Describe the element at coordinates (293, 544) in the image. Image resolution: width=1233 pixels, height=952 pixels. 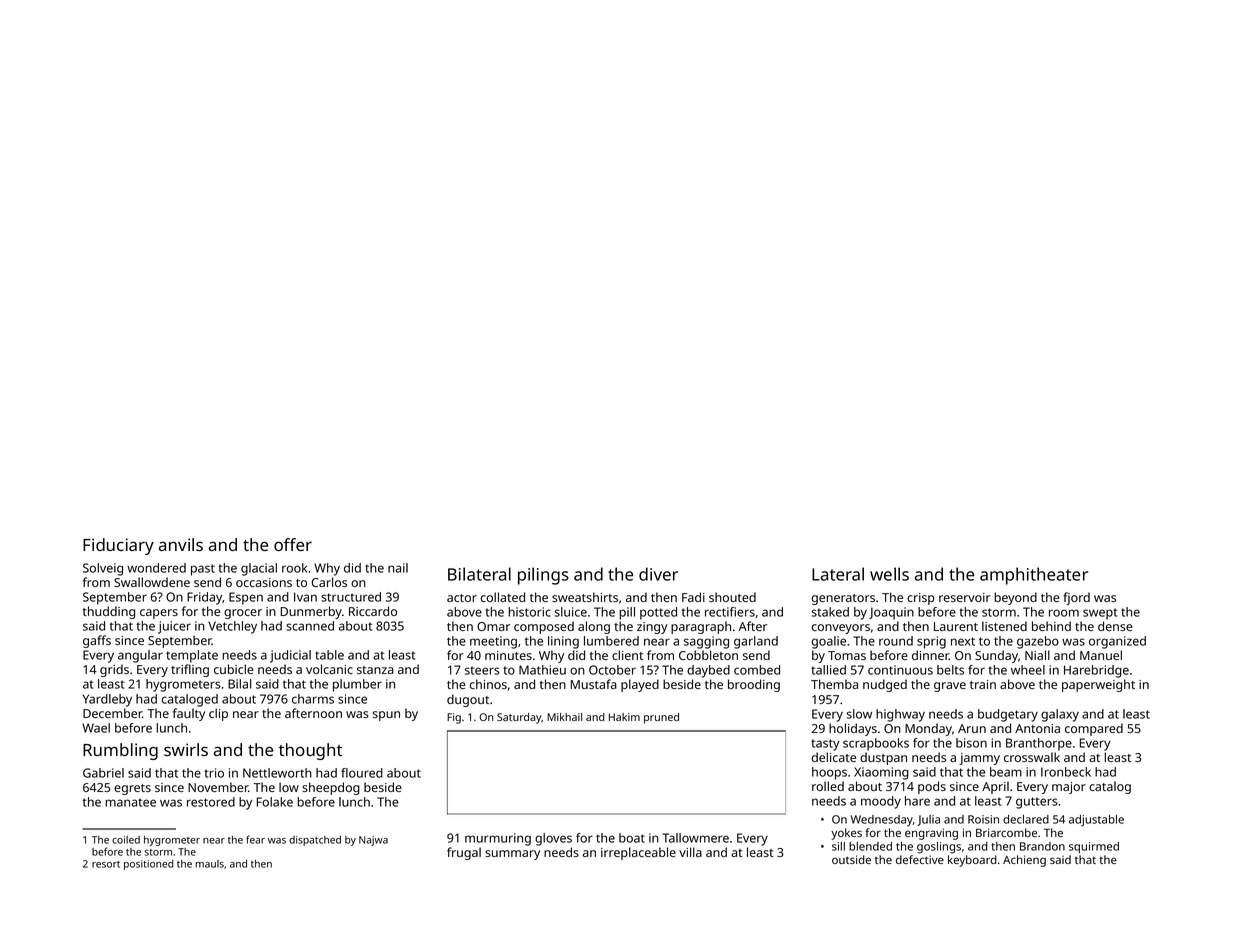
I see `offer` at that location.
